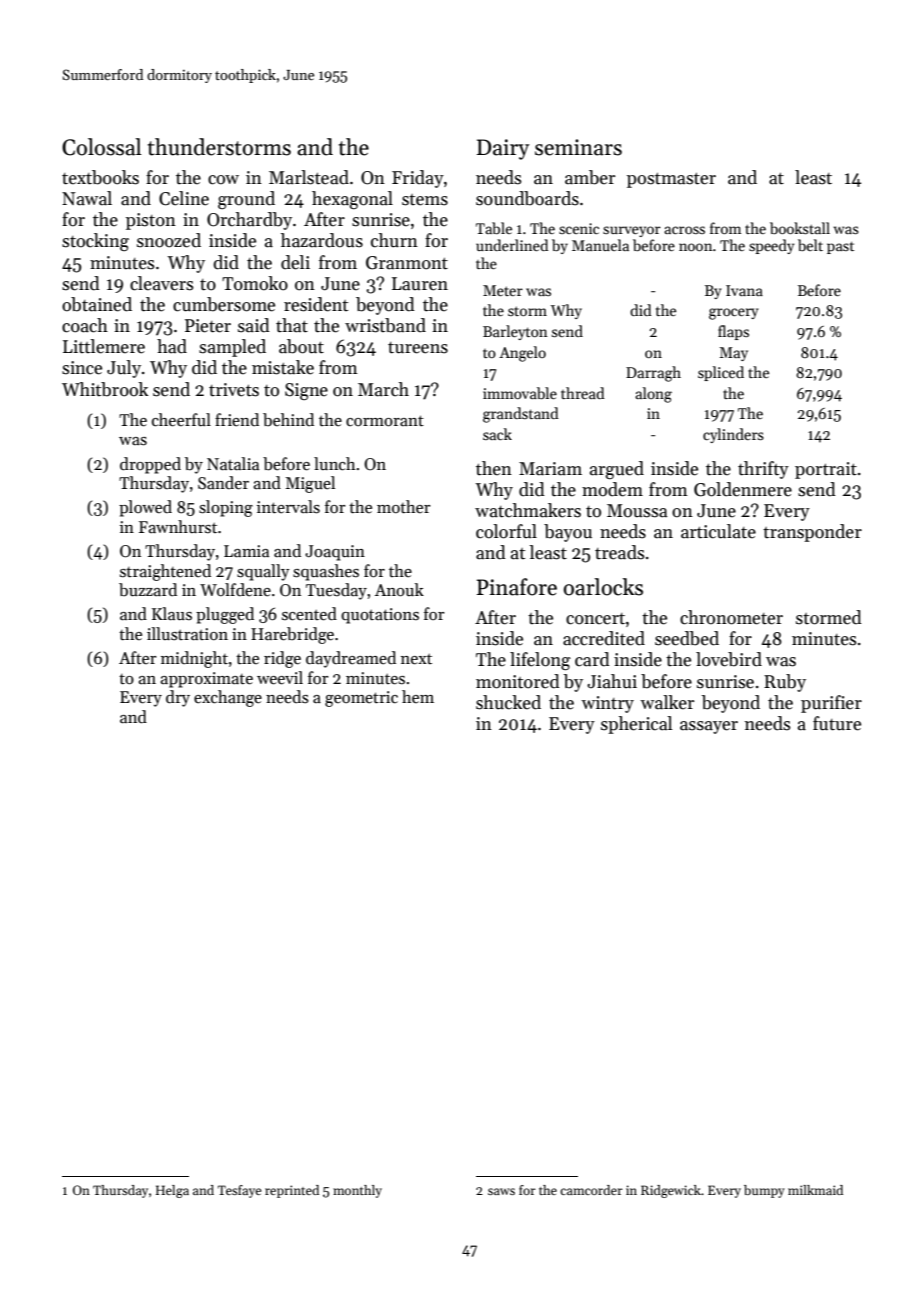 Image resolution: width=924 pixels, height=1314 pixels. What do you see at coordinates (837, 723) in the page?
I see `future` at bounding box center [837, 723].
